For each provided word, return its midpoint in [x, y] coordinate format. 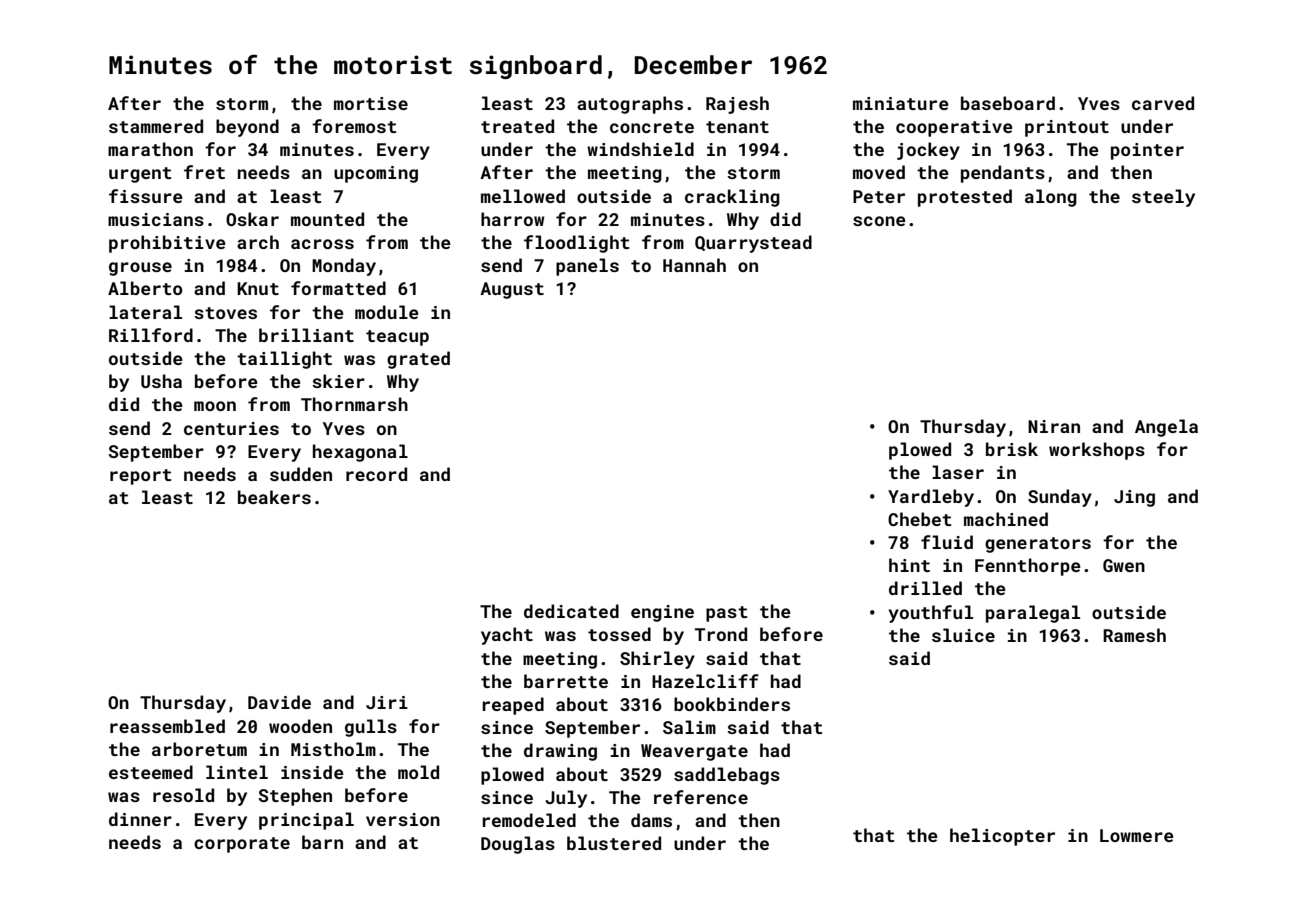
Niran [1054, 426]
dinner [140, 819]
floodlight [576, 244]
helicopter [1002, 837]
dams [651, 820]
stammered [156, 126]
